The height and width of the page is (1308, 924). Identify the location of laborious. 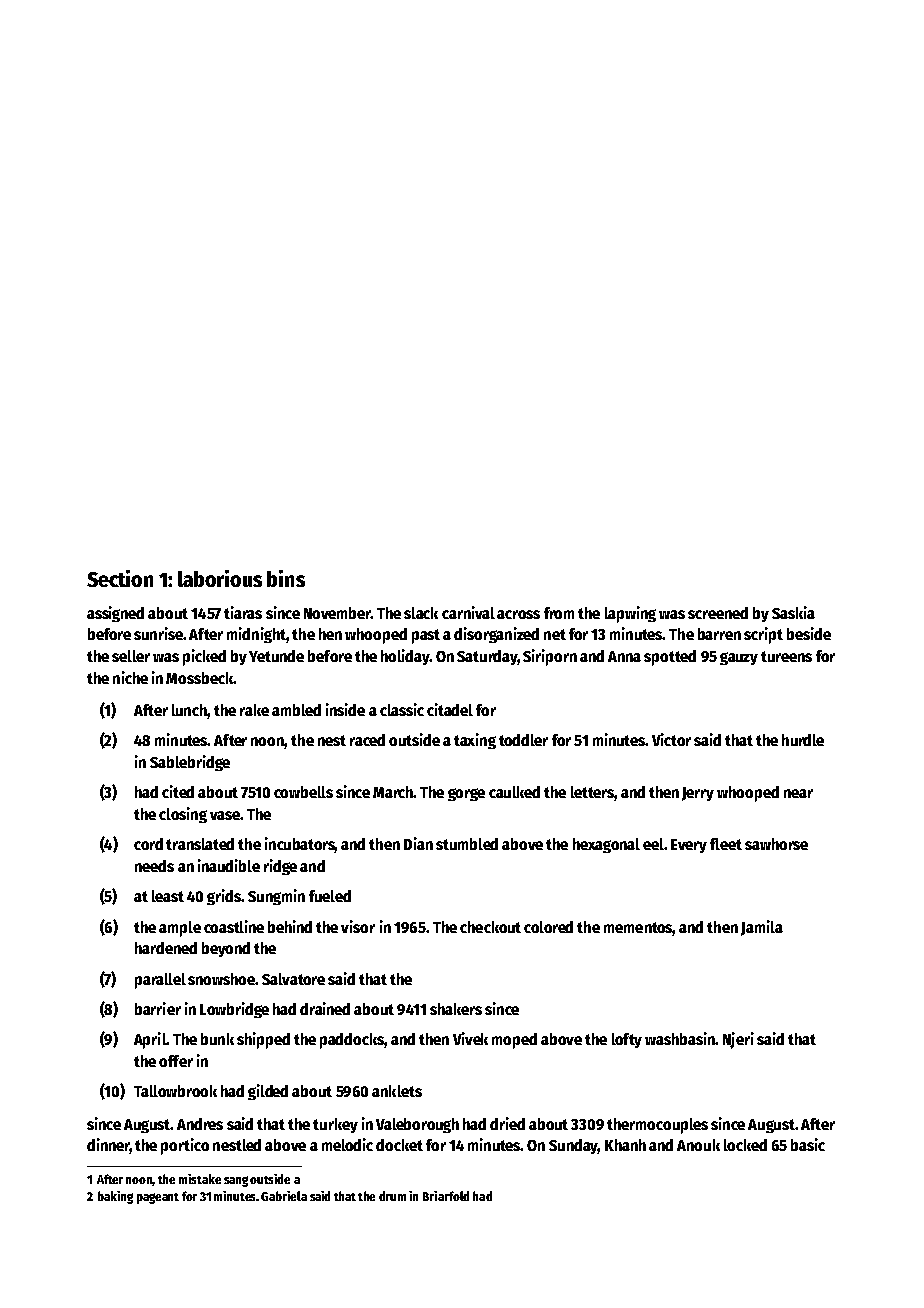
(220, 578).
